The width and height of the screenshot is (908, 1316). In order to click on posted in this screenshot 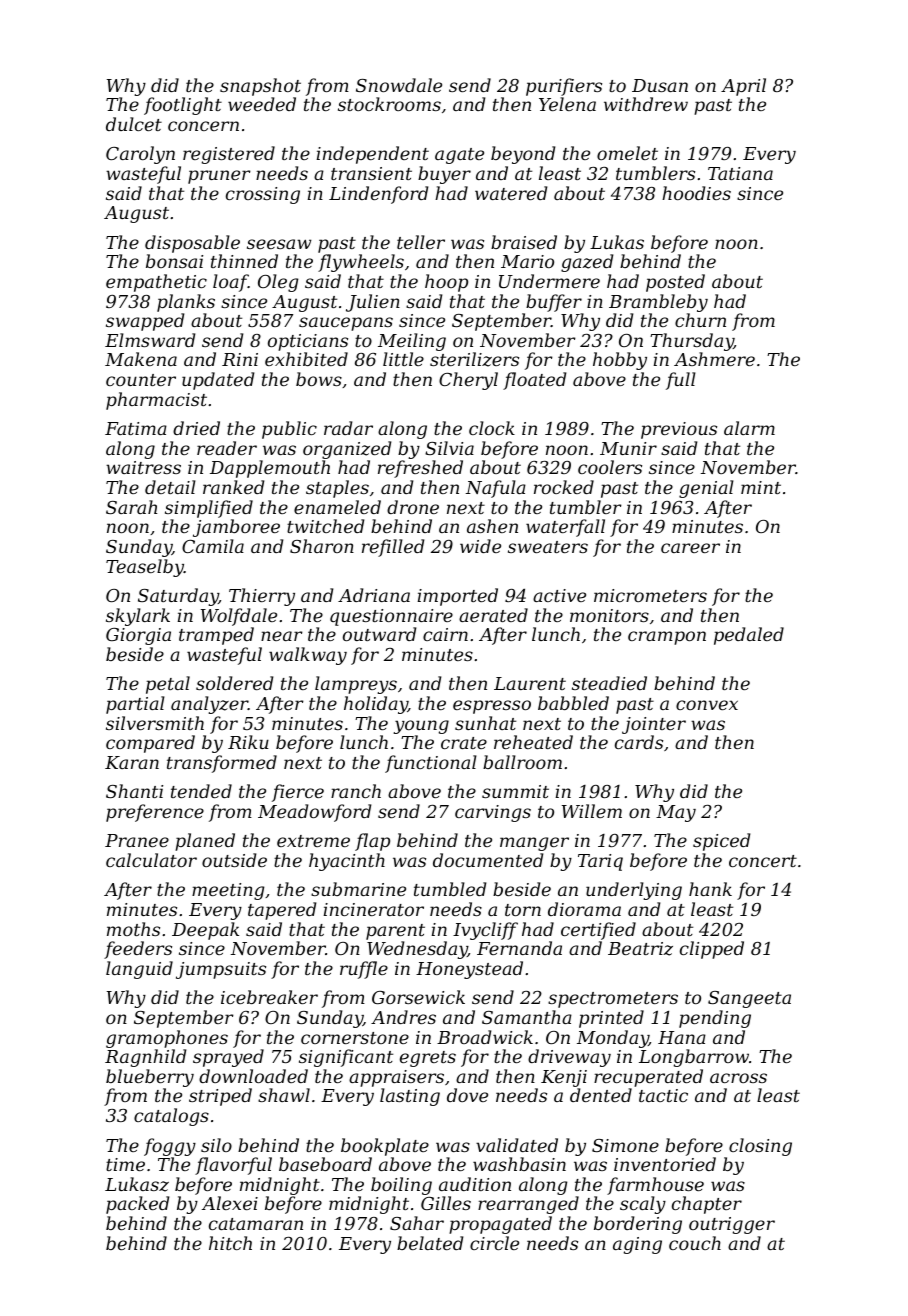, I will do `click(675, 283)`.
